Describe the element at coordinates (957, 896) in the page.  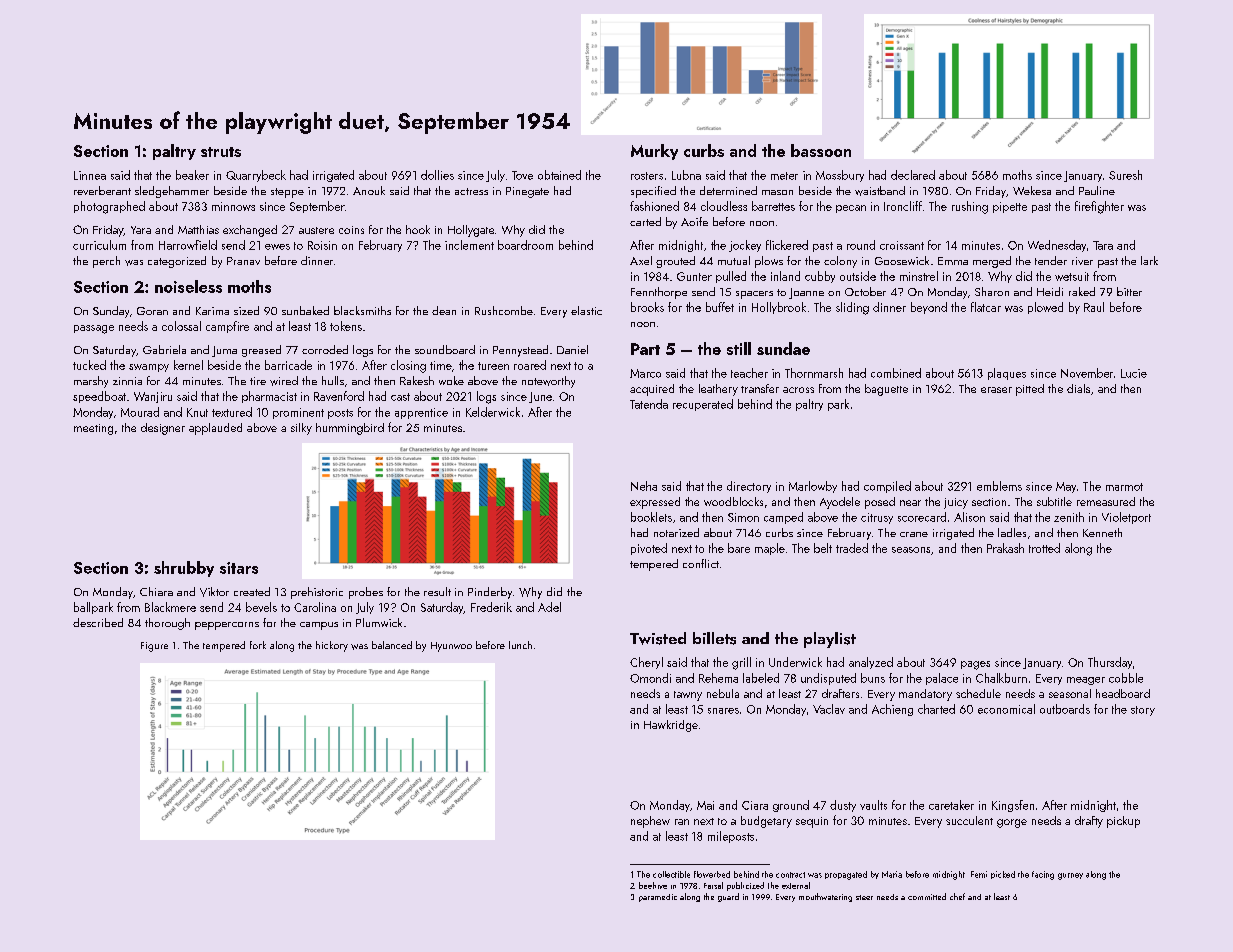
I see `chef` at that location.
